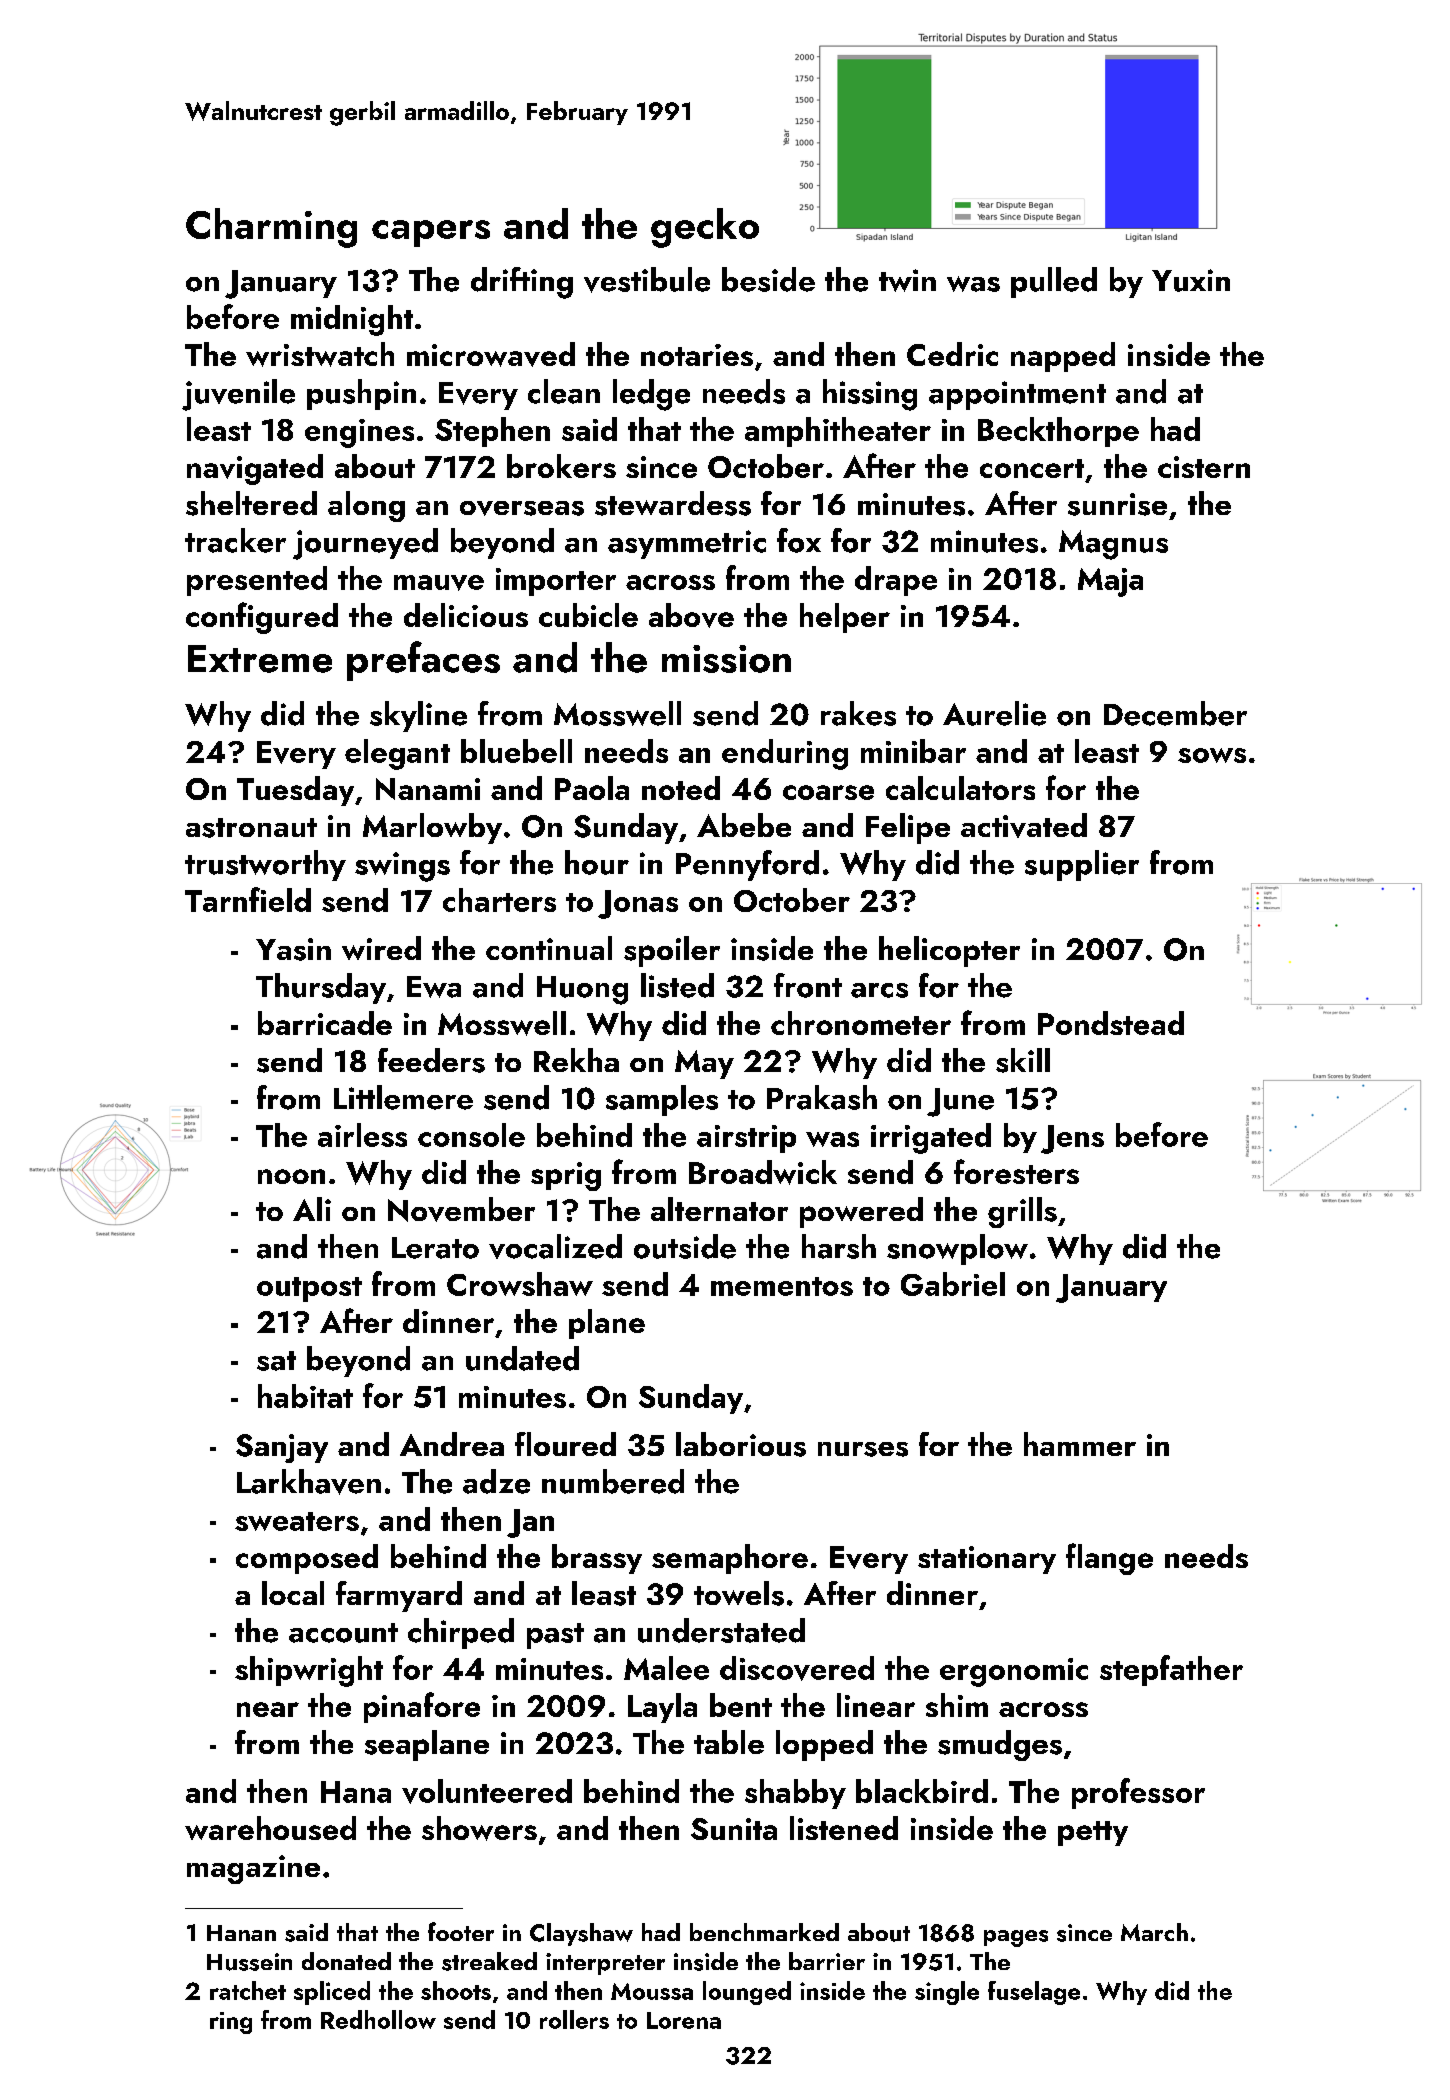 The width and height of the document is (1450, 2100). What do you see at coordinates (431, 233) in the document?
I see `capers` at bounding box center [431, 233].
